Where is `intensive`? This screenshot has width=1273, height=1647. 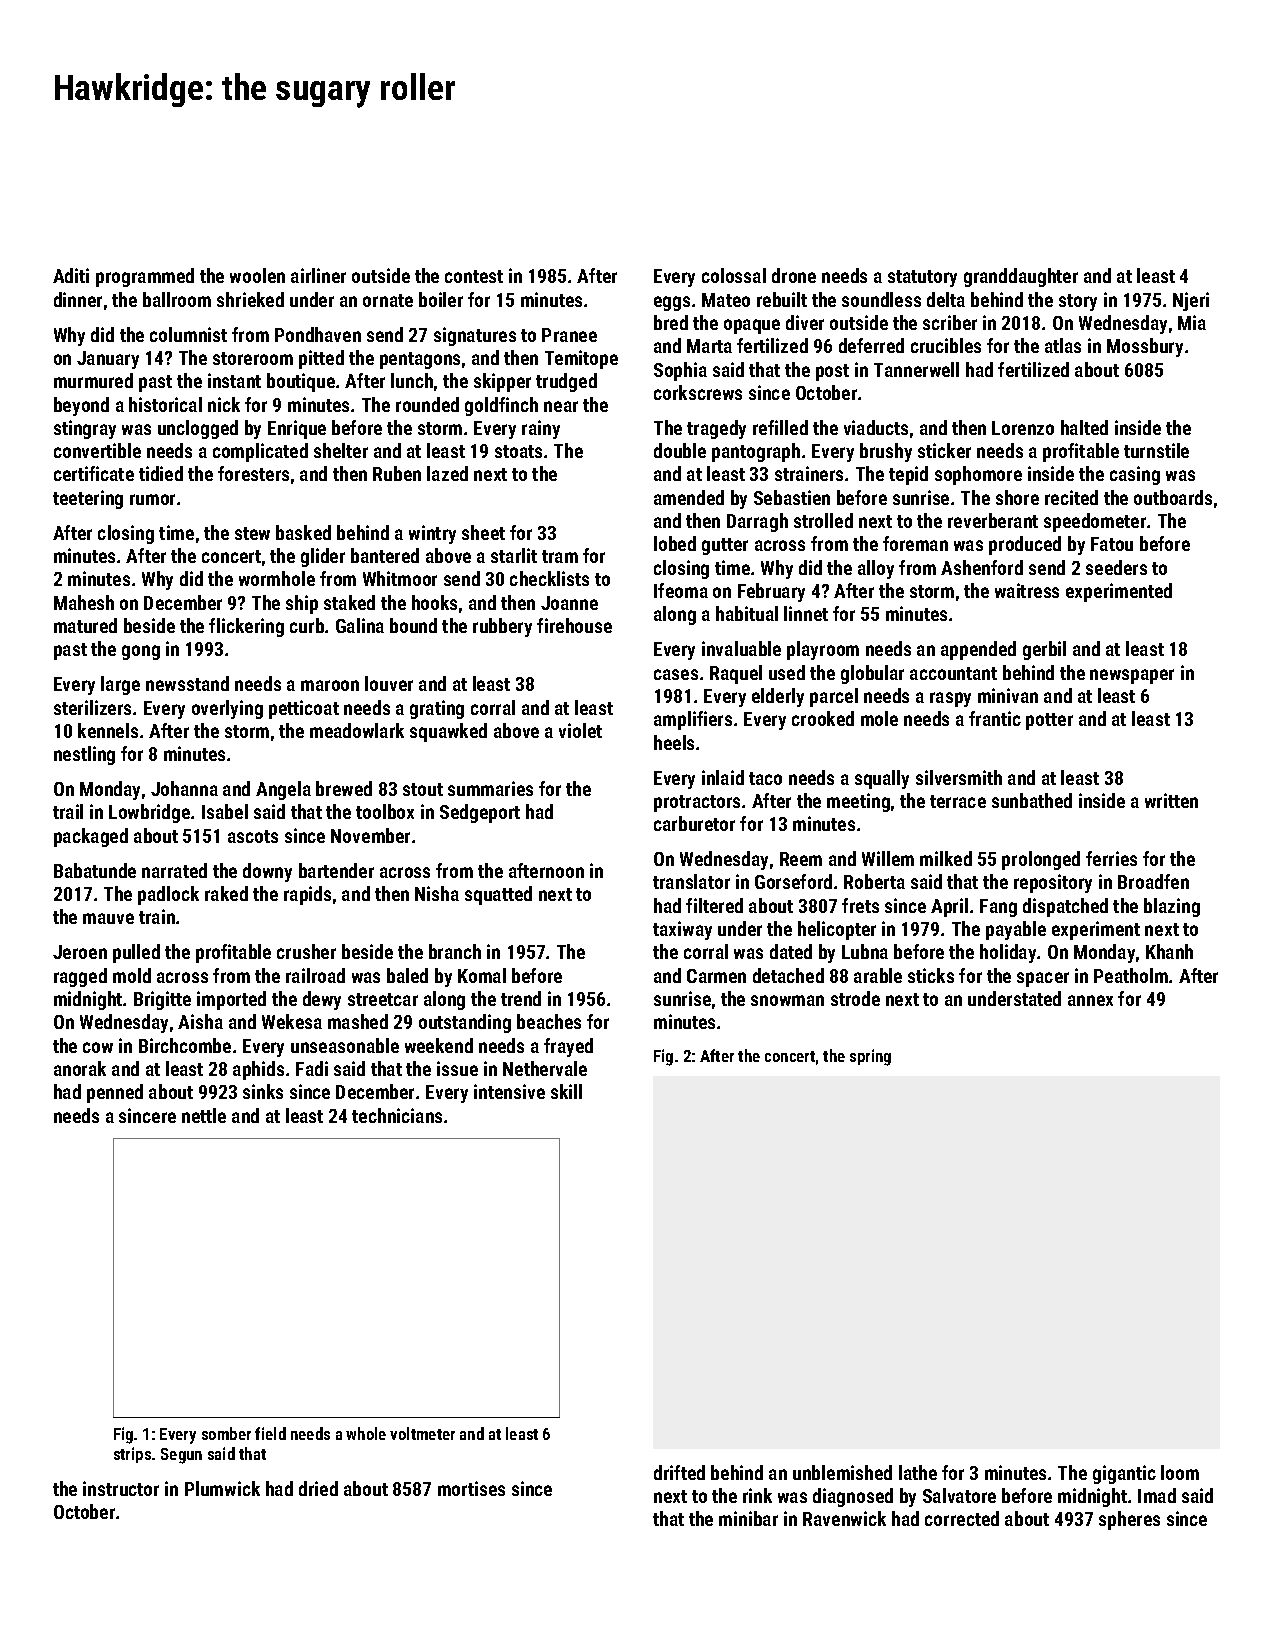
intensive is located at coordinates (509, 1091).
